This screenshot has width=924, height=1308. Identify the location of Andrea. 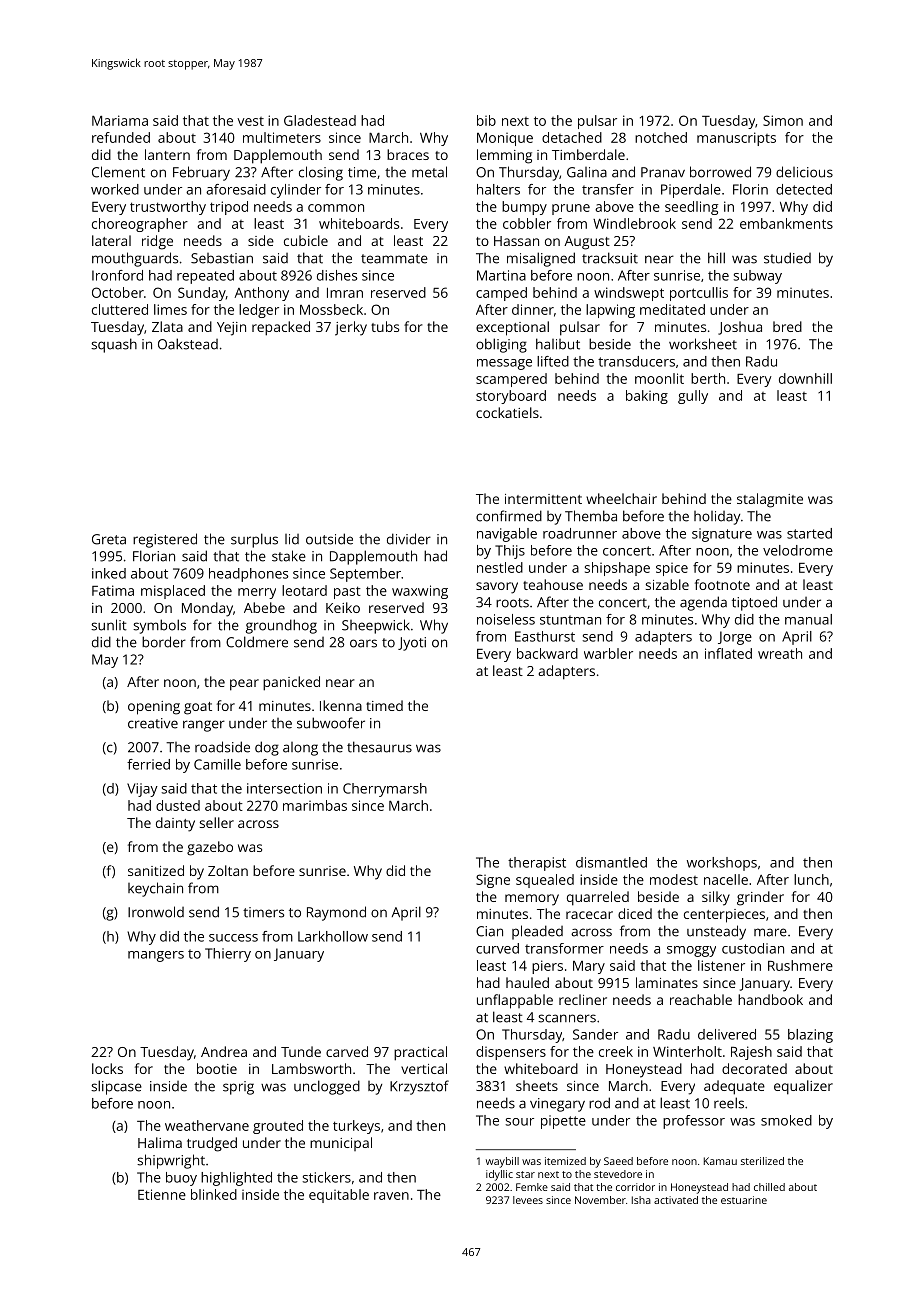
(224, 1051).
